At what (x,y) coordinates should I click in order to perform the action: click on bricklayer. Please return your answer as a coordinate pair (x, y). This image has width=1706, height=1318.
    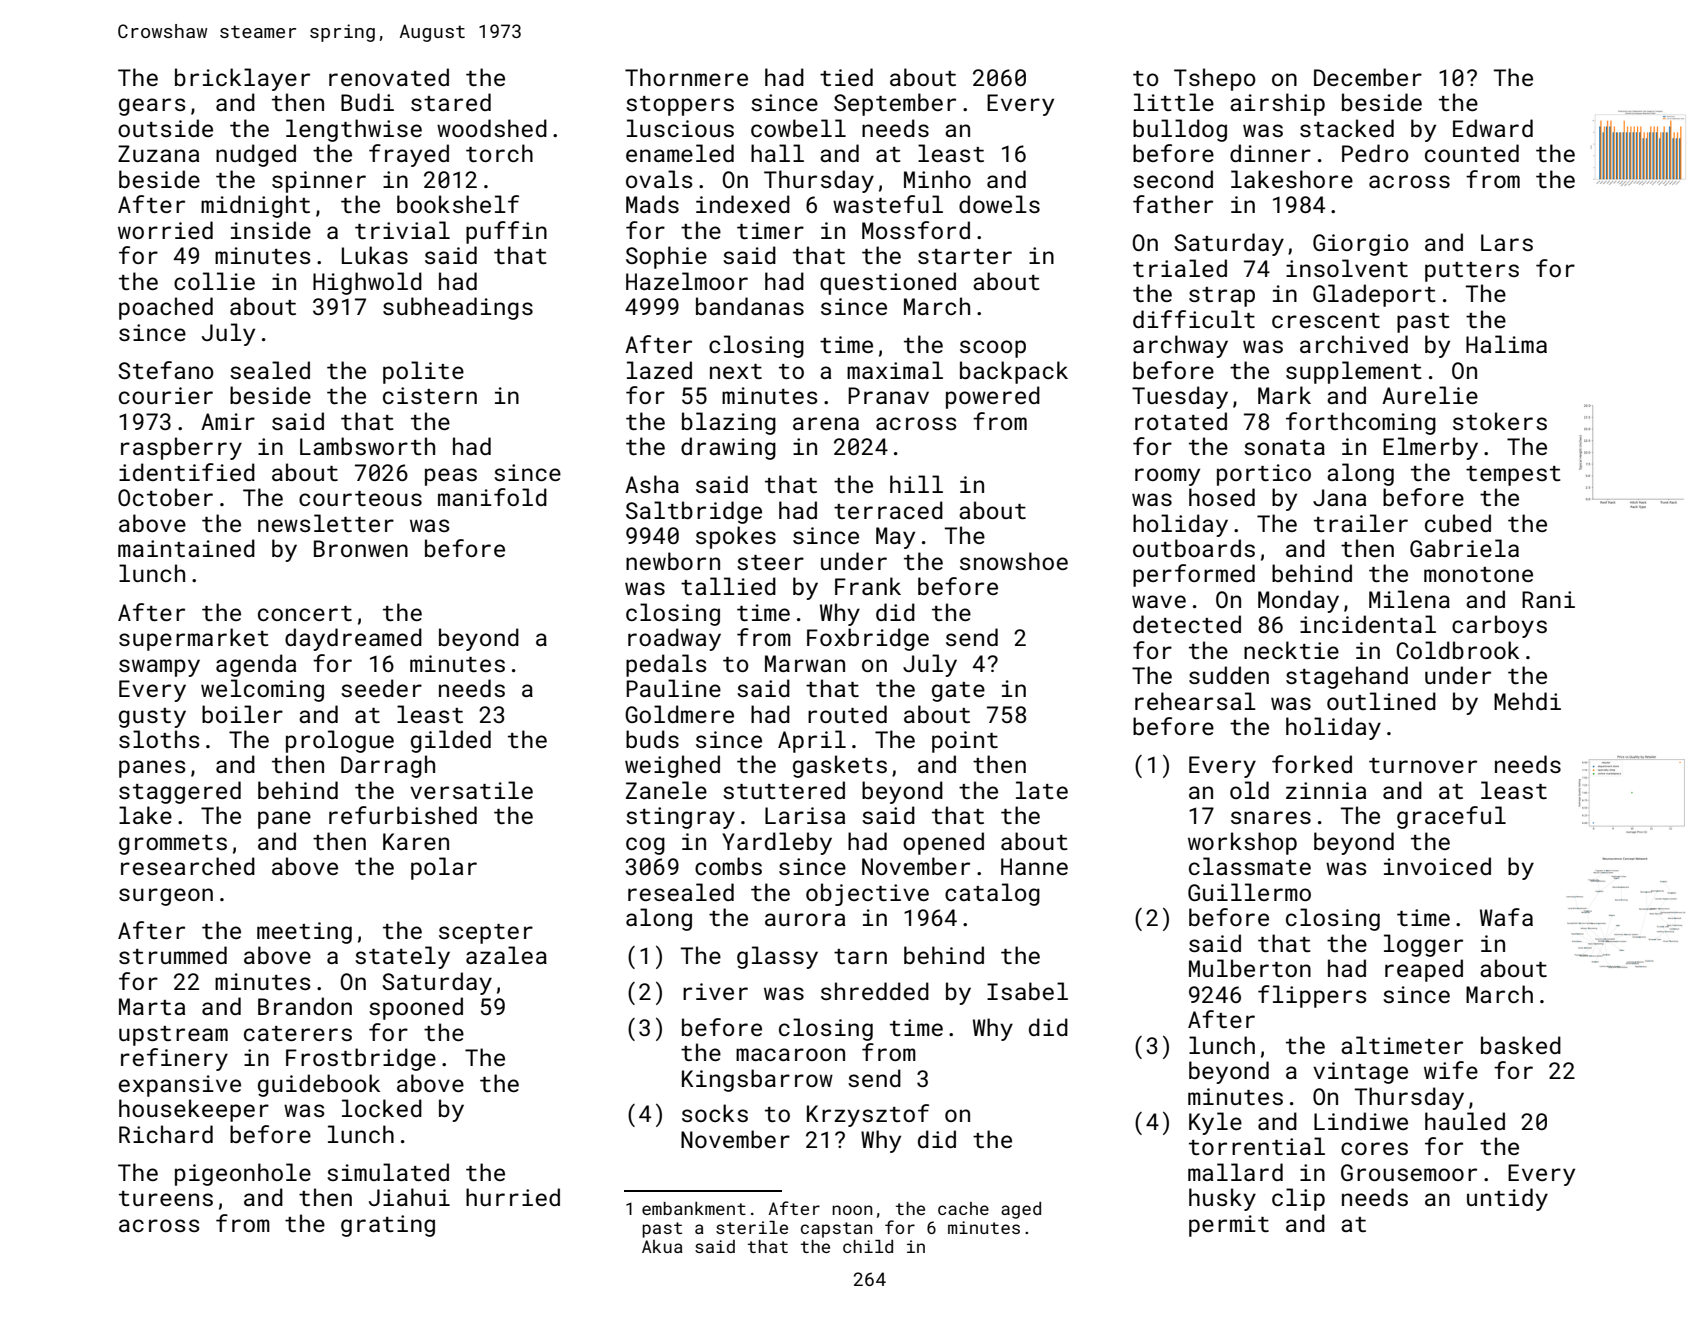
    Looking at the image, I should click on (242, 79).
